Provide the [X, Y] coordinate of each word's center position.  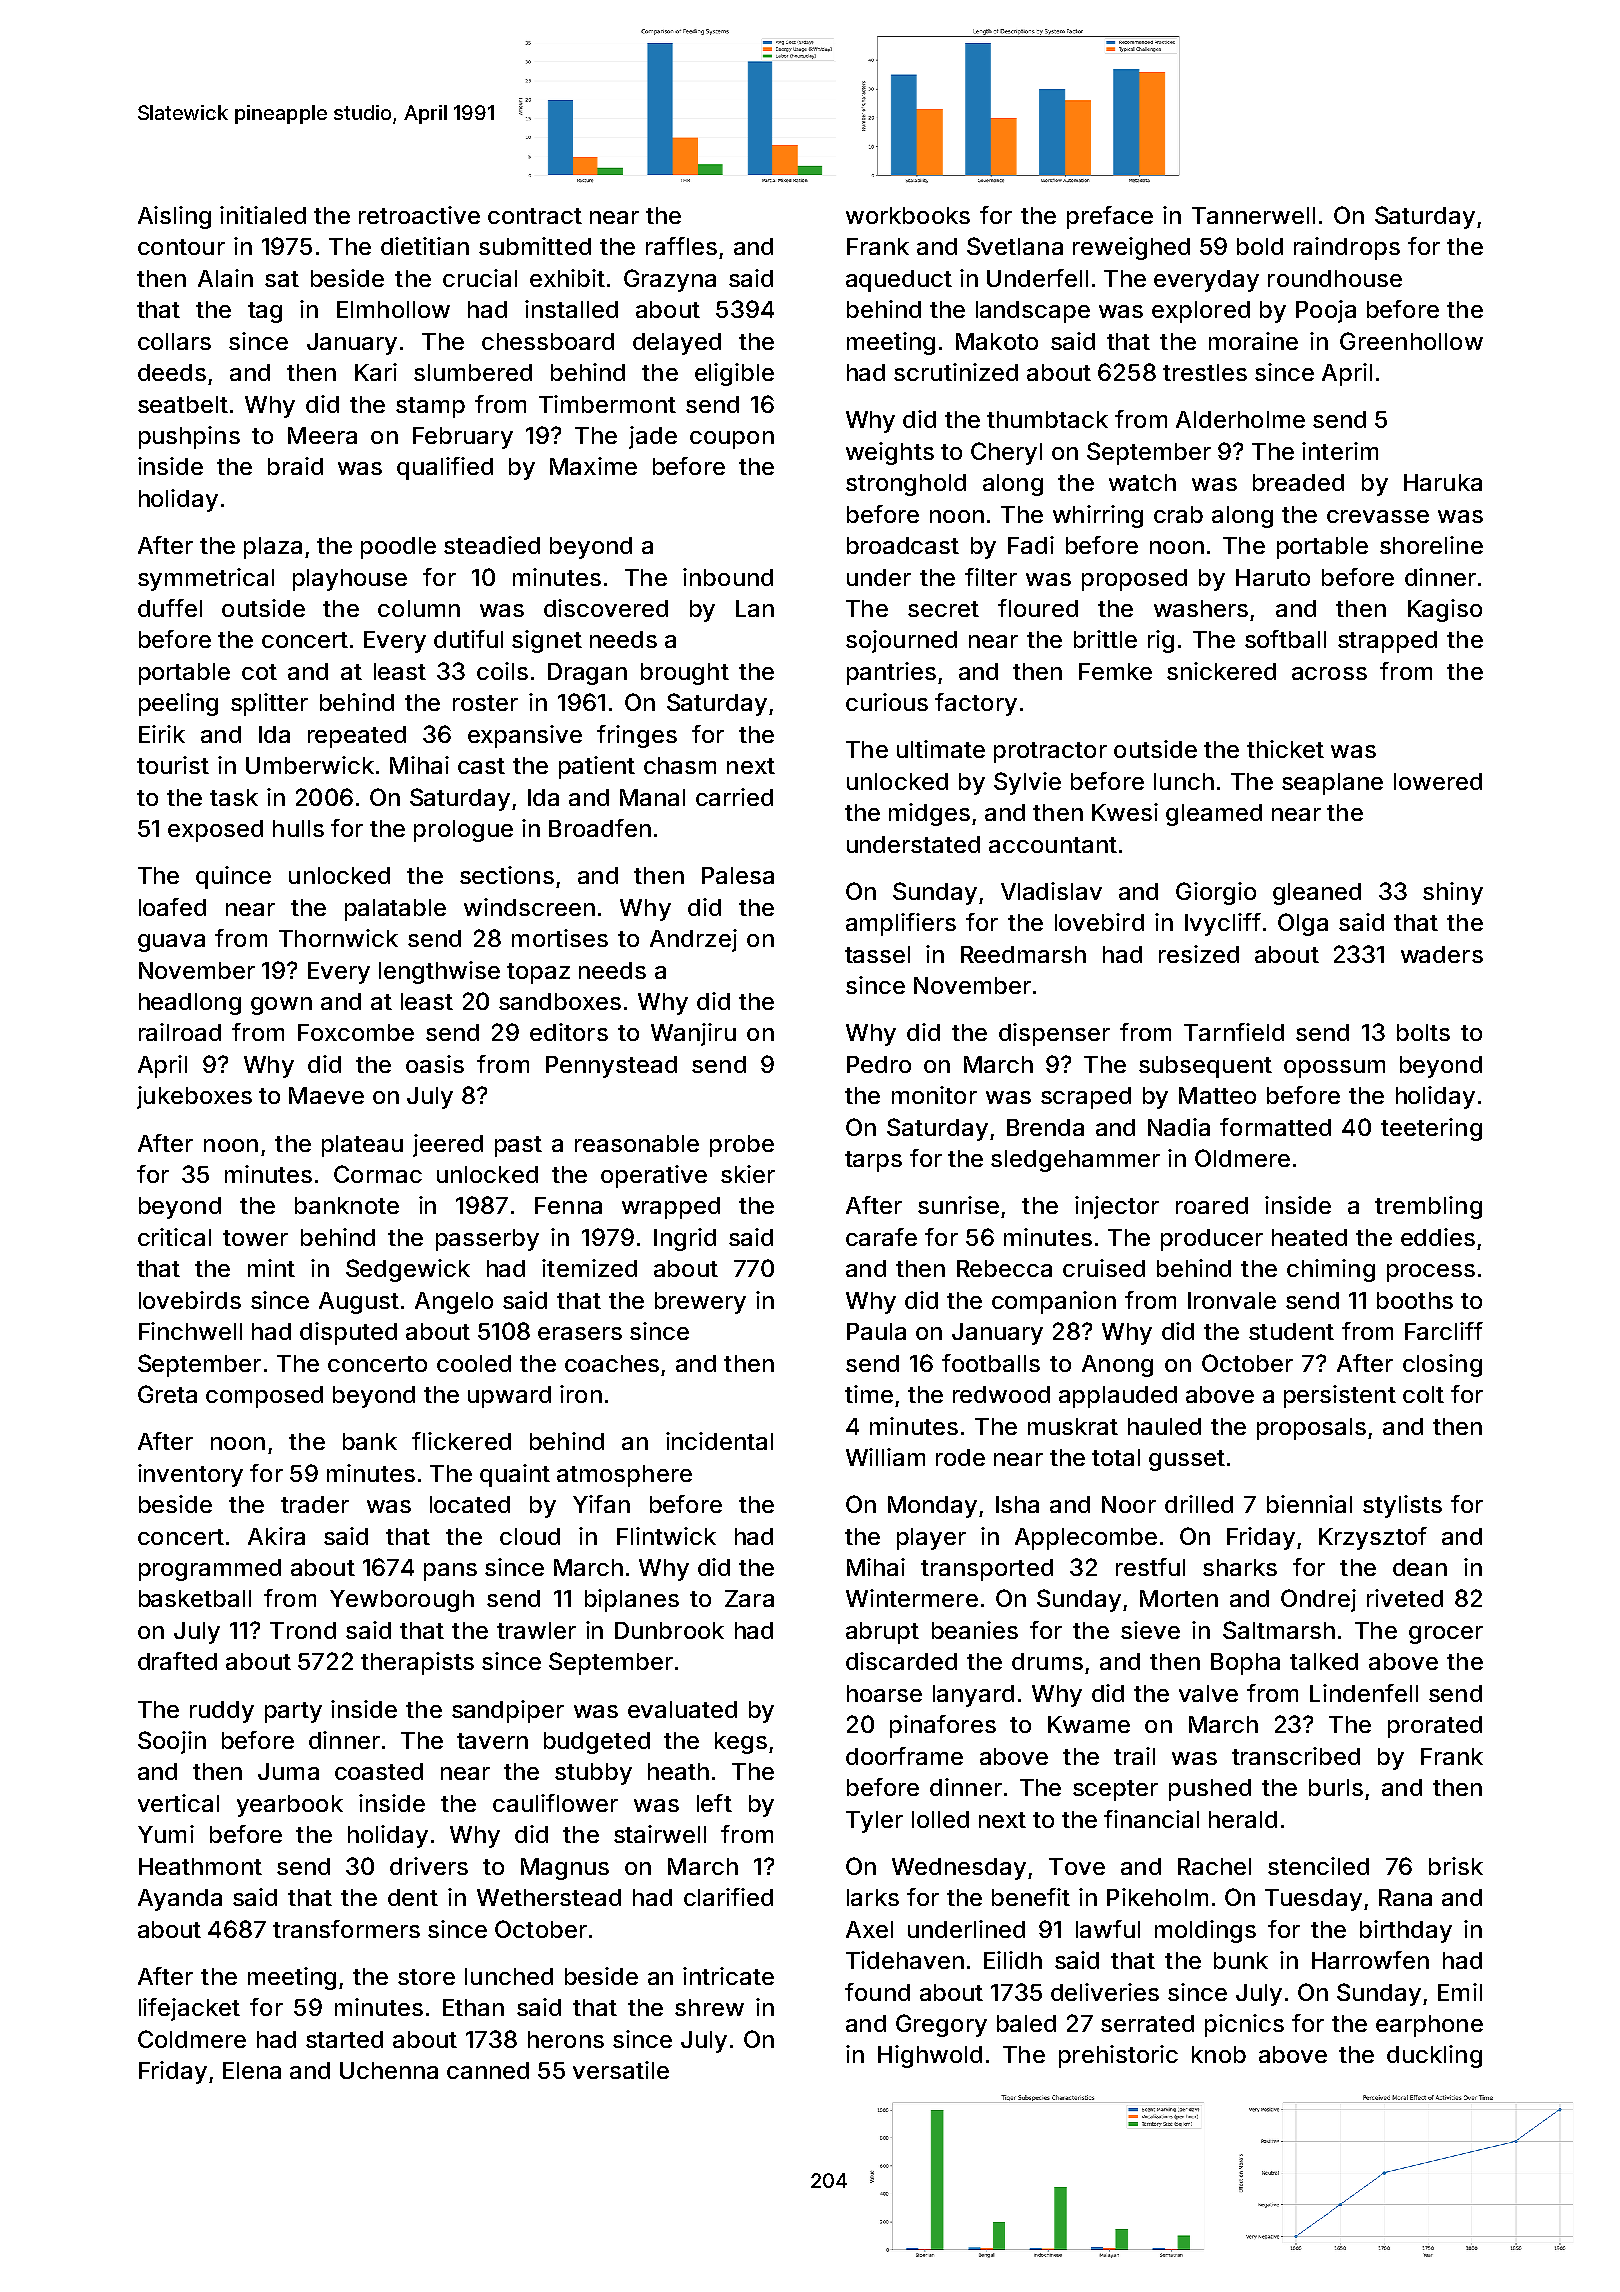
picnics [1244, 2025]
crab [1178, 514]
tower [255, 1238]
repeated [357, 737]
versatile [621, 2070]
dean [1420, 1567]
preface [1110, 217]
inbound [728, 577]
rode [960, 1457]
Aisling [174, 217]
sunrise [958, 1205]
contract [535, 216]
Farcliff [1444, 1331]
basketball [195, 1598]
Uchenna [389, 2070]
